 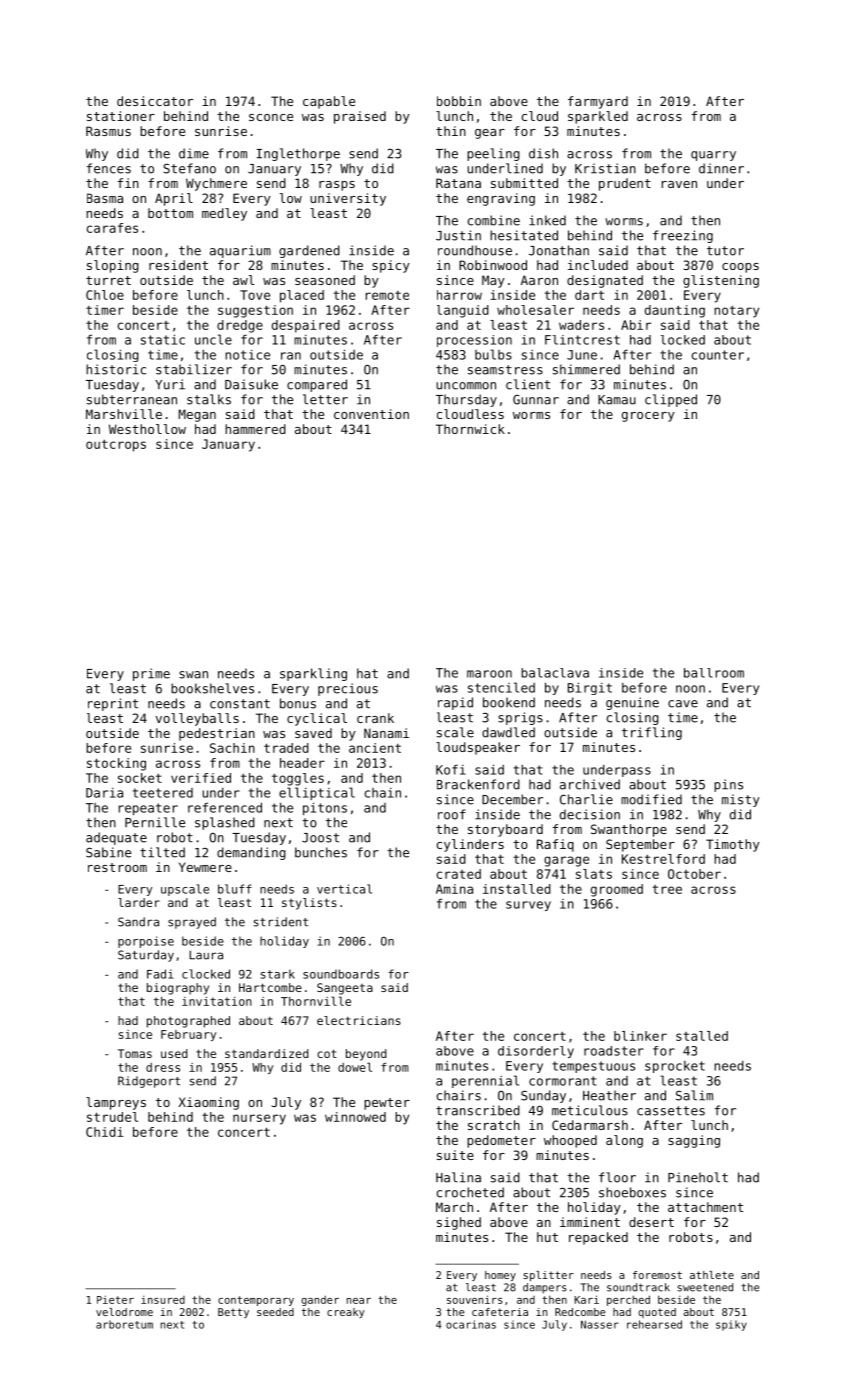 What do you see at coordinates (713, 156) in the screenshot?
I see `quarry` at bounding box center [713, 156].
